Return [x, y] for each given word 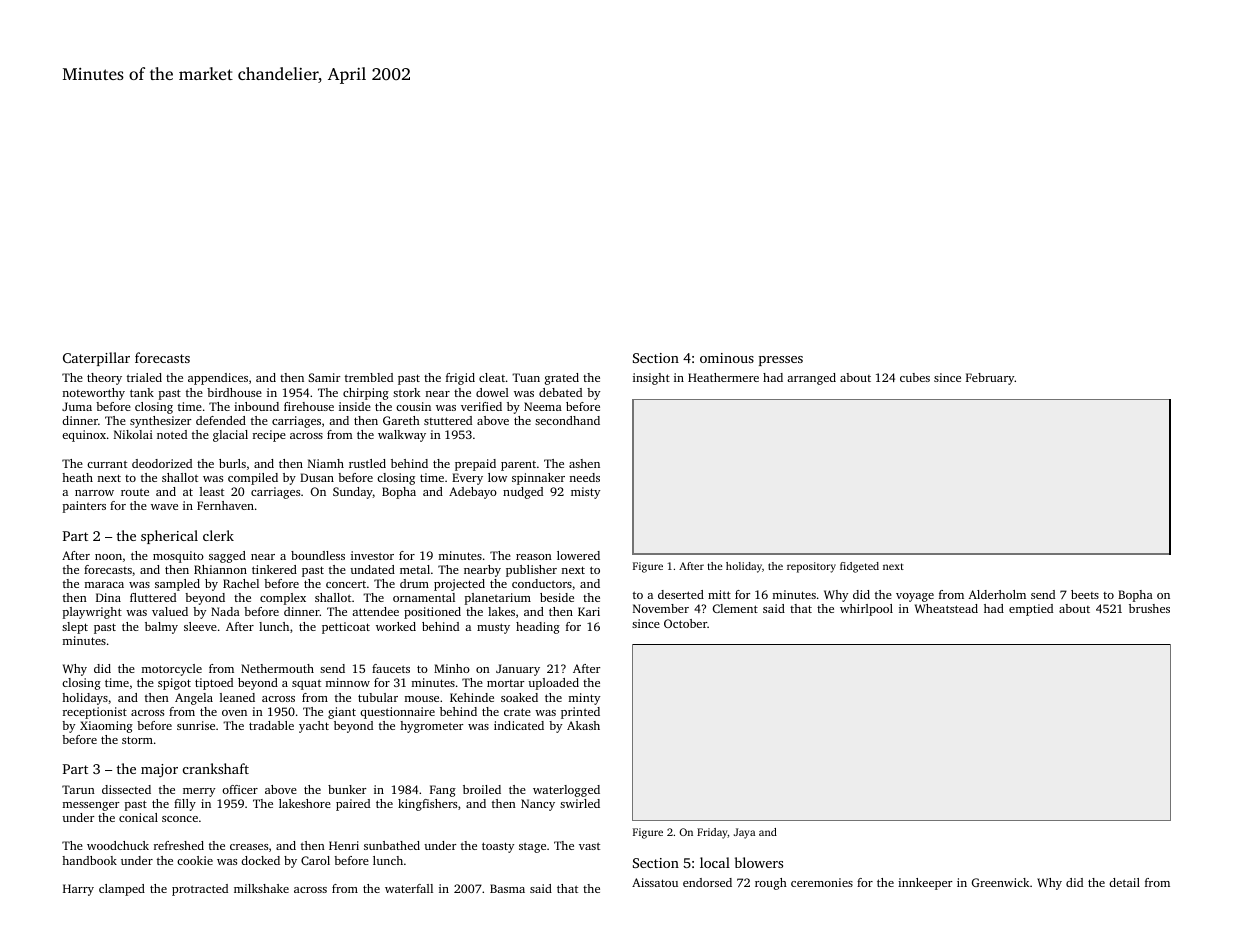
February [990, 379]
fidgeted [859, 567]
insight [651, 379]
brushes [1149, 608]
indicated [519, 725]
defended [221, 420]
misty [585, 493]
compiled [253, 479]
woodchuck [118, 845]
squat [306, 684]
